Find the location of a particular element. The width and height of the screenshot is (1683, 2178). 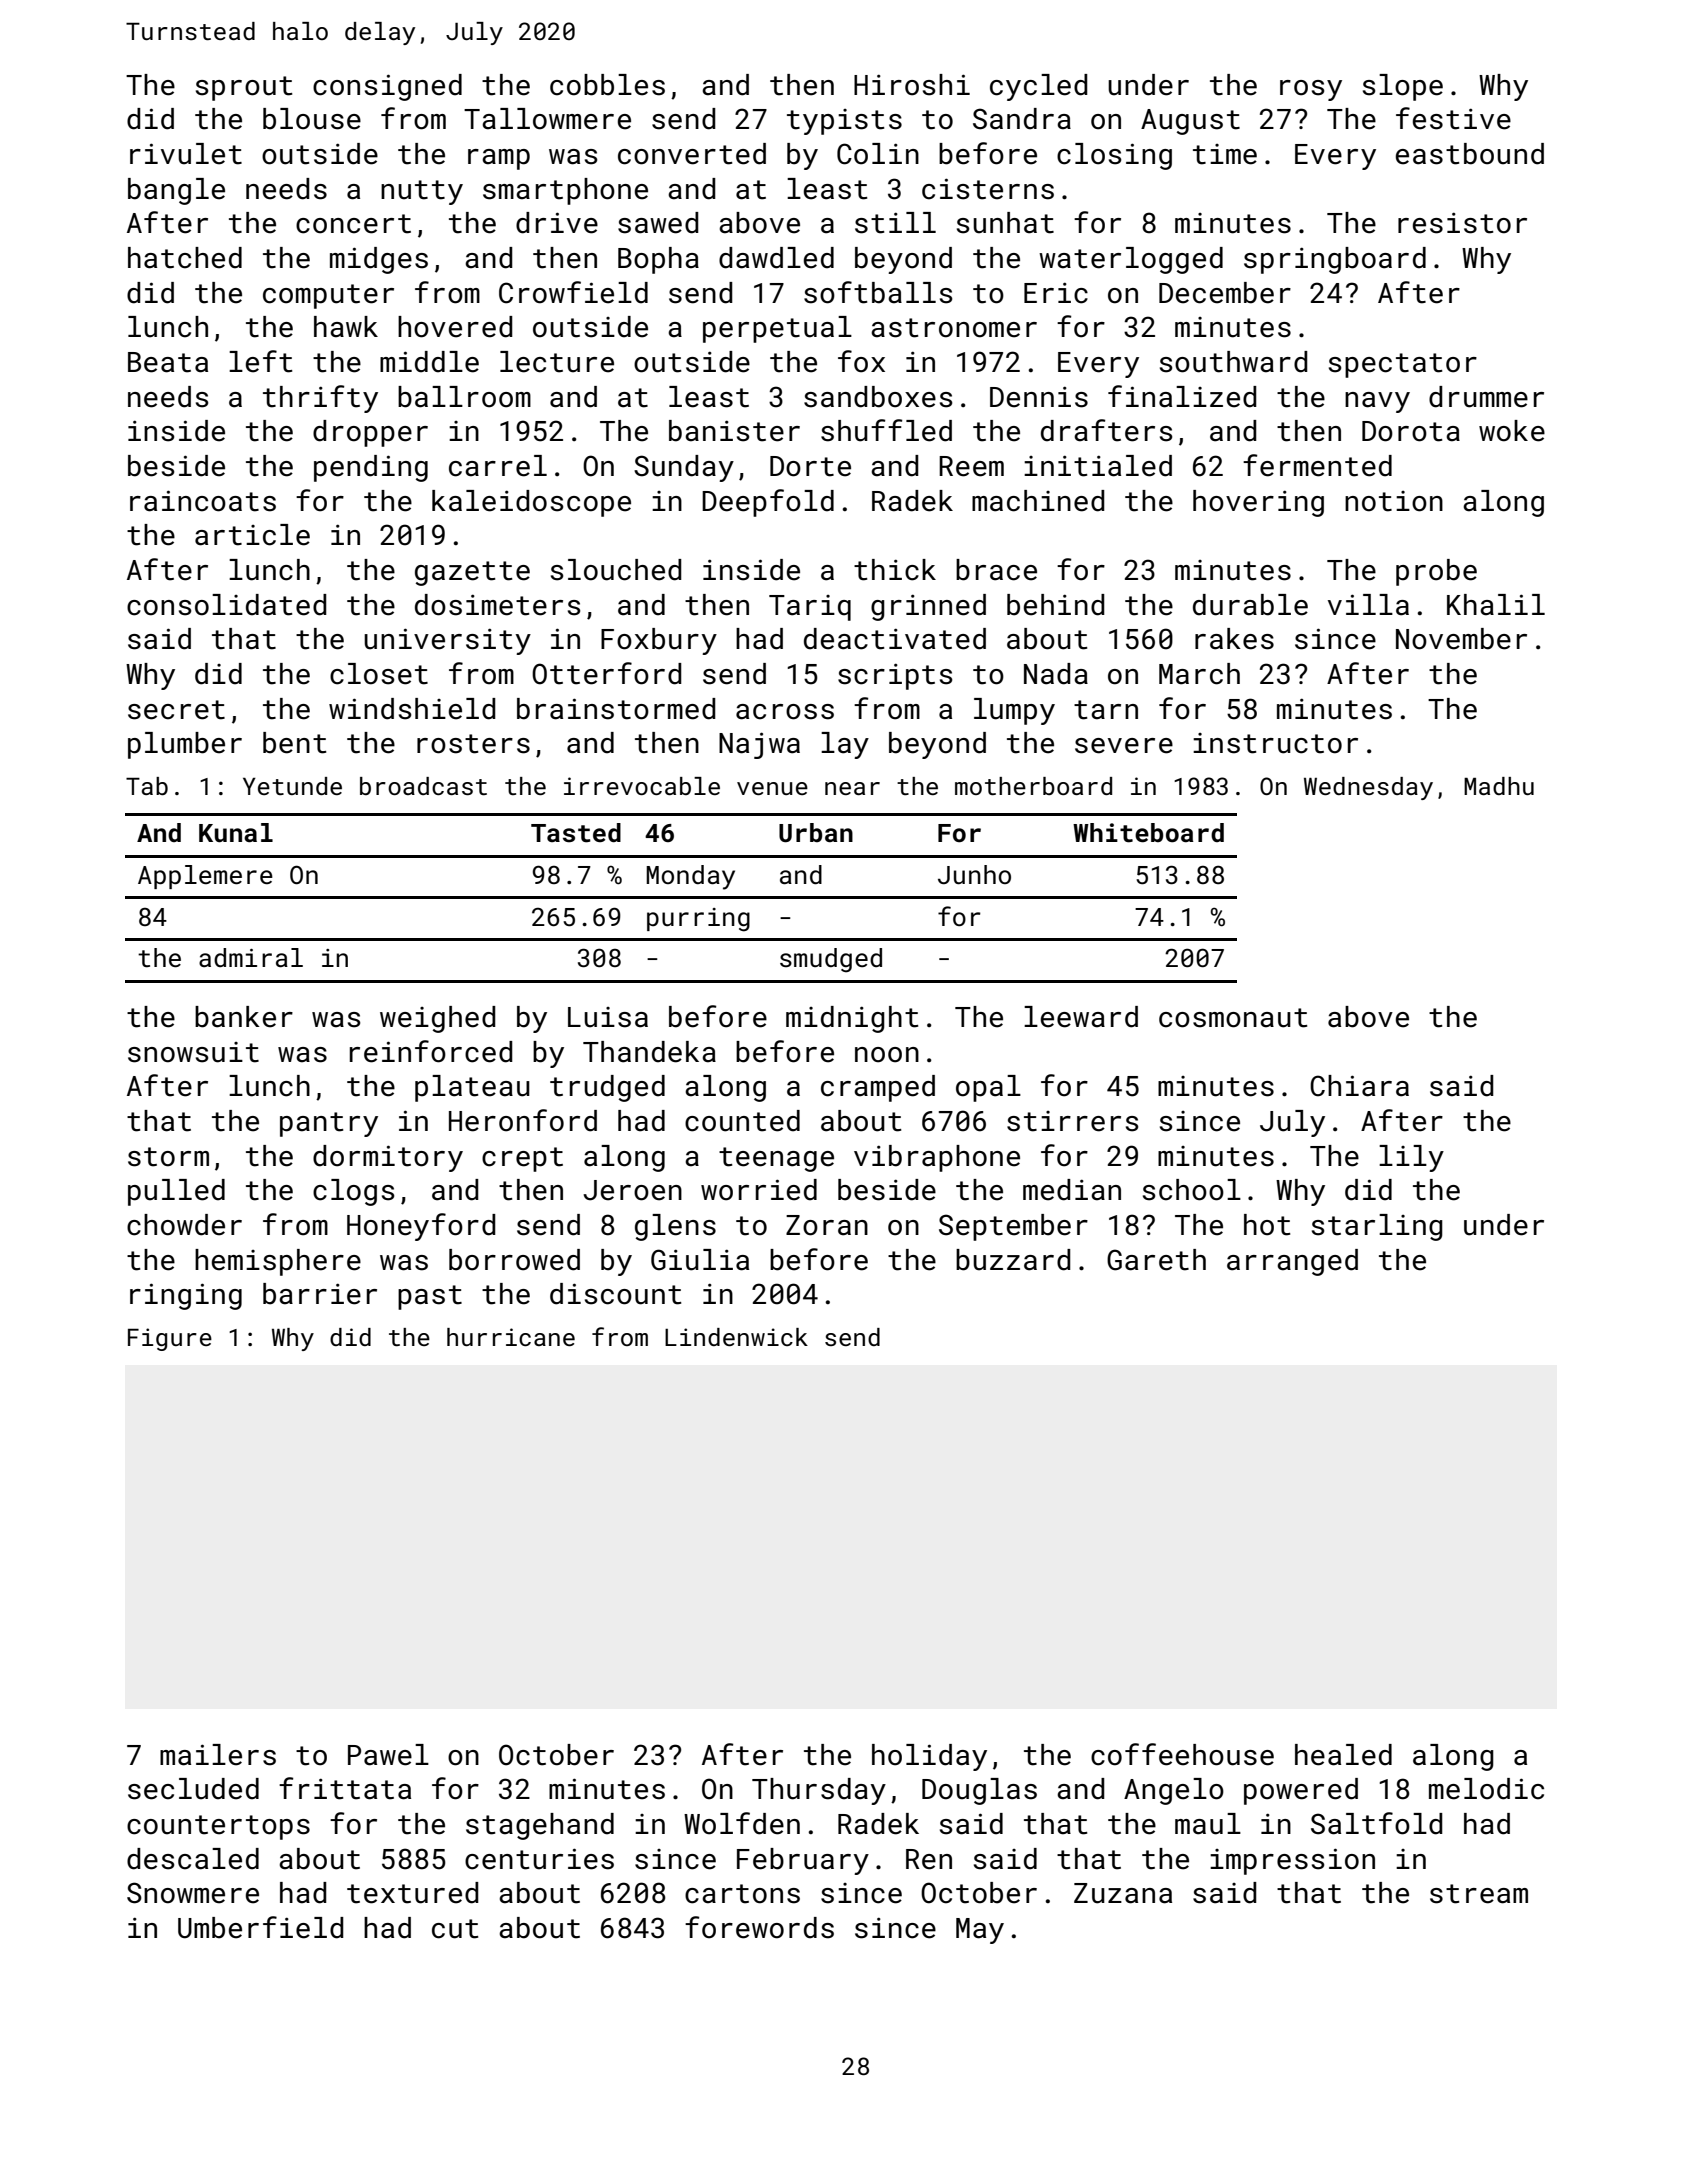

Sunday is located at coordinates (684, 468).
